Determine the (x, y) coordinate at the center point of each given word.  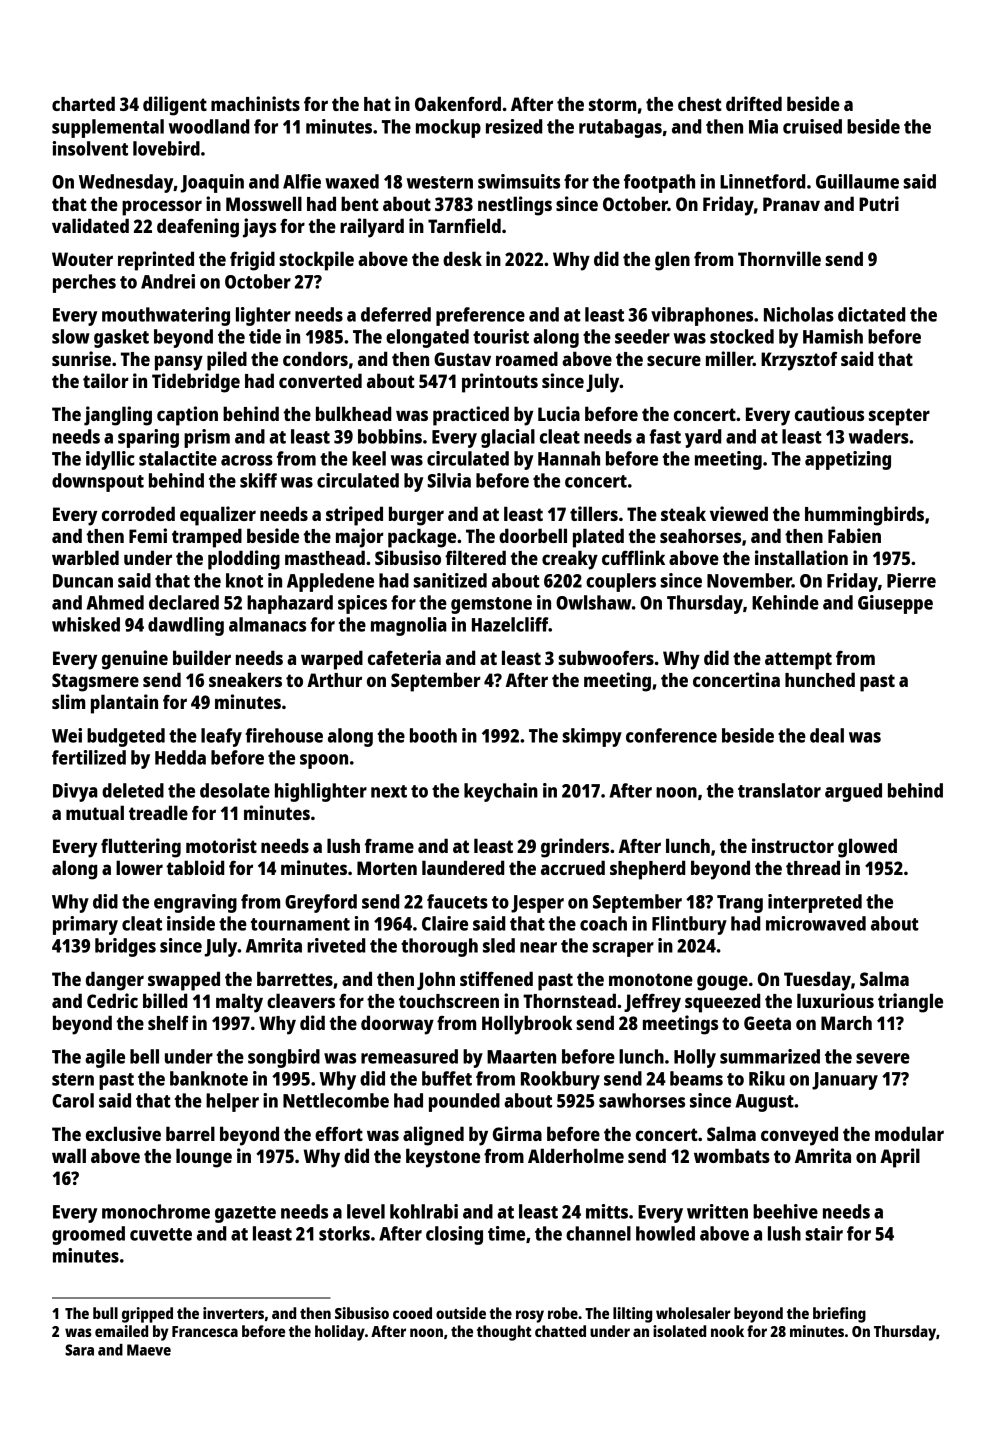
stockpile (316, 261)
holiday (340, 1333)
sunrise (81, 358)
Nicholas (799, 314)
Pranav (791, 204)
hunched (820, 679)
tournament (300, 924)
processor (162, 208)
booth (433, 735)
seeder (642, 336)
